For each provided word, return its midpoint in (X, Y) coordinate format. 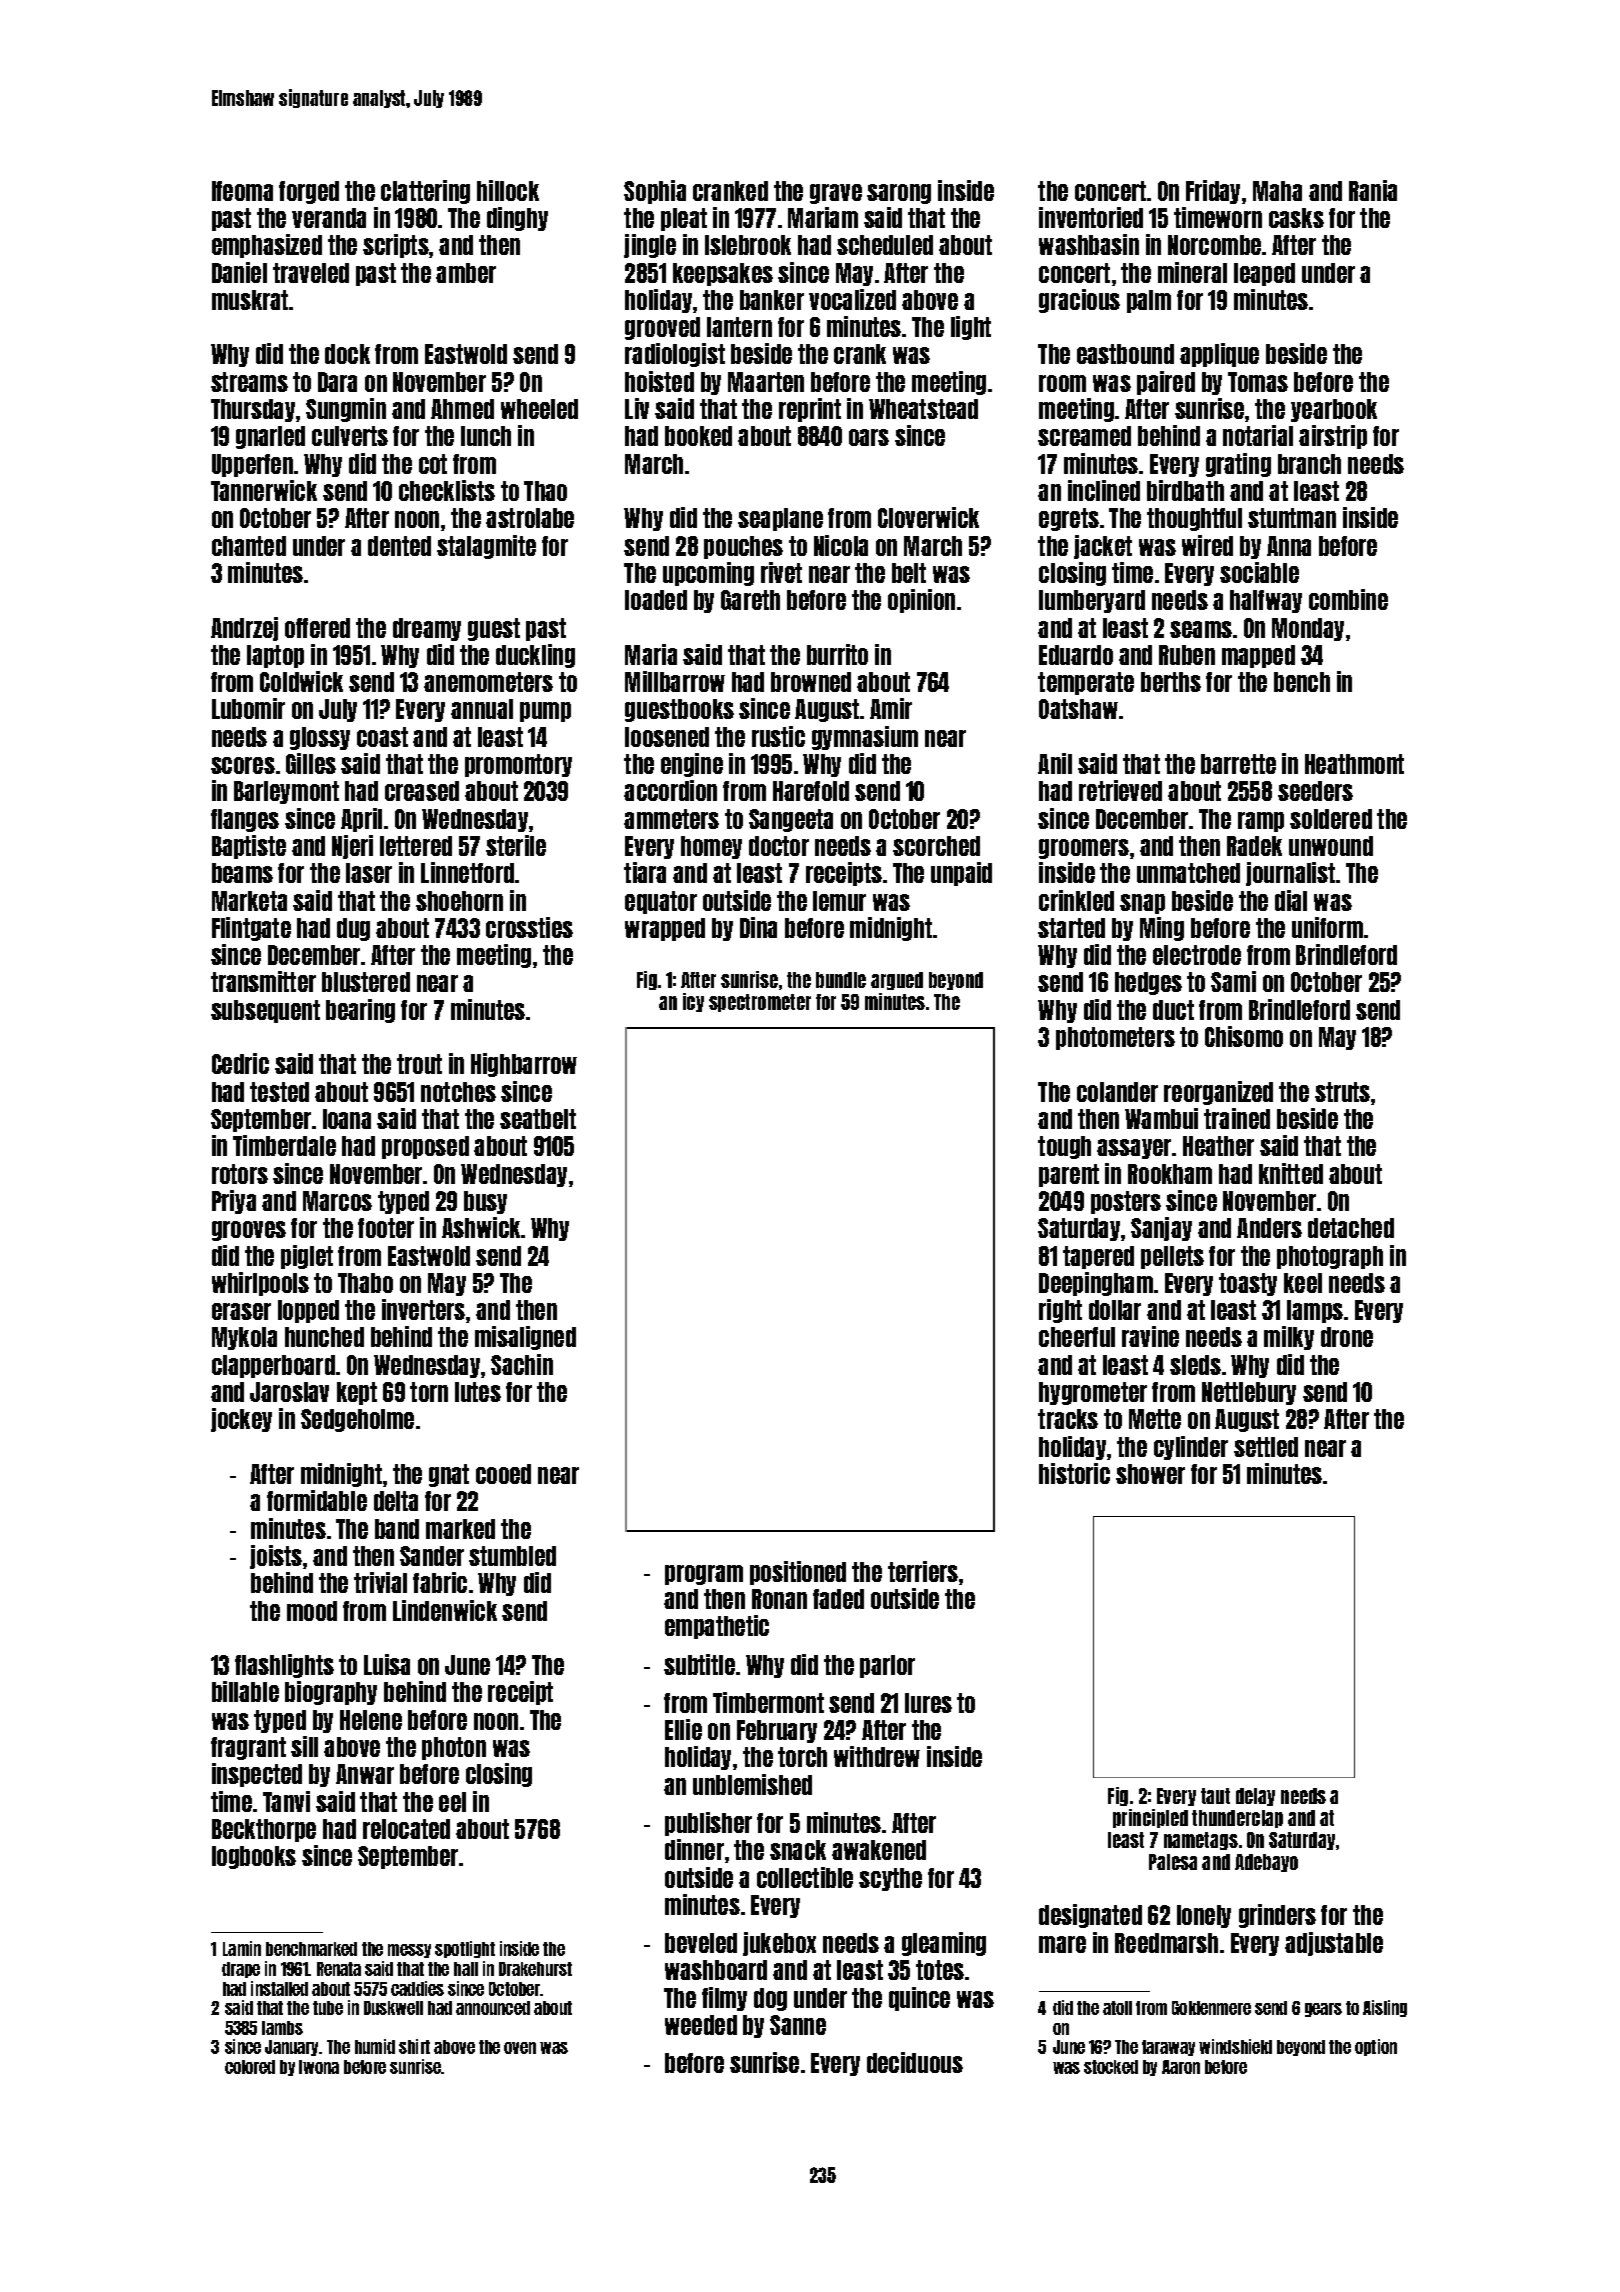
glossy (320, 738)
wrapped (665, 929)
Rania (1373, 190)
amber (466, 273)
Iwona (319, 2067)
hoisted (659, 381)
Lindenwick (445, 1610)
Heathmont (1354, 764)
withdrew (877, 1756)
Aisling (1385, 2008)
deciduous (915, 2062)
